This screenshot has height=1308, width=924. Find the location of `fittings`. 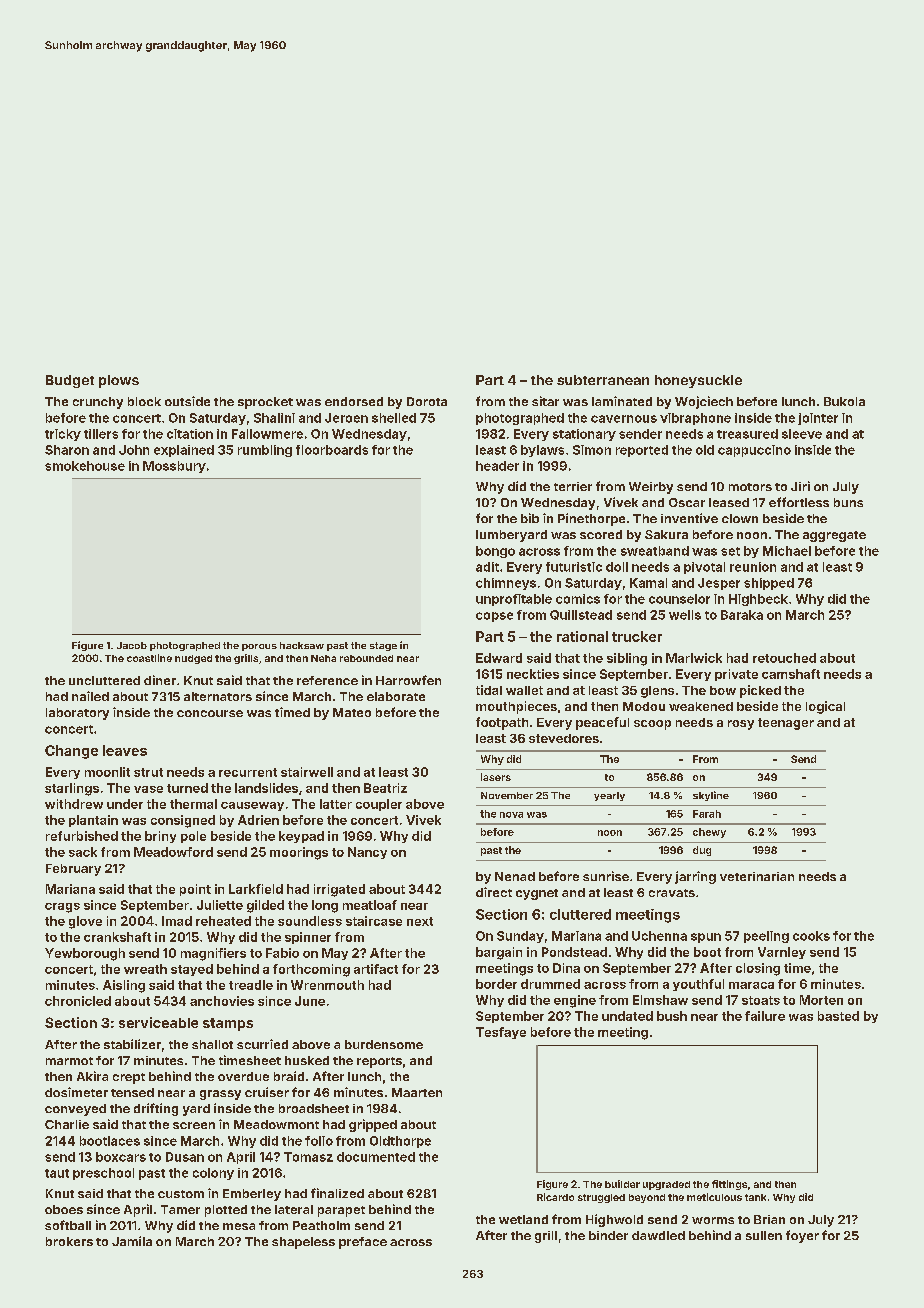

fittings is located at coordinates (729, 1185).
